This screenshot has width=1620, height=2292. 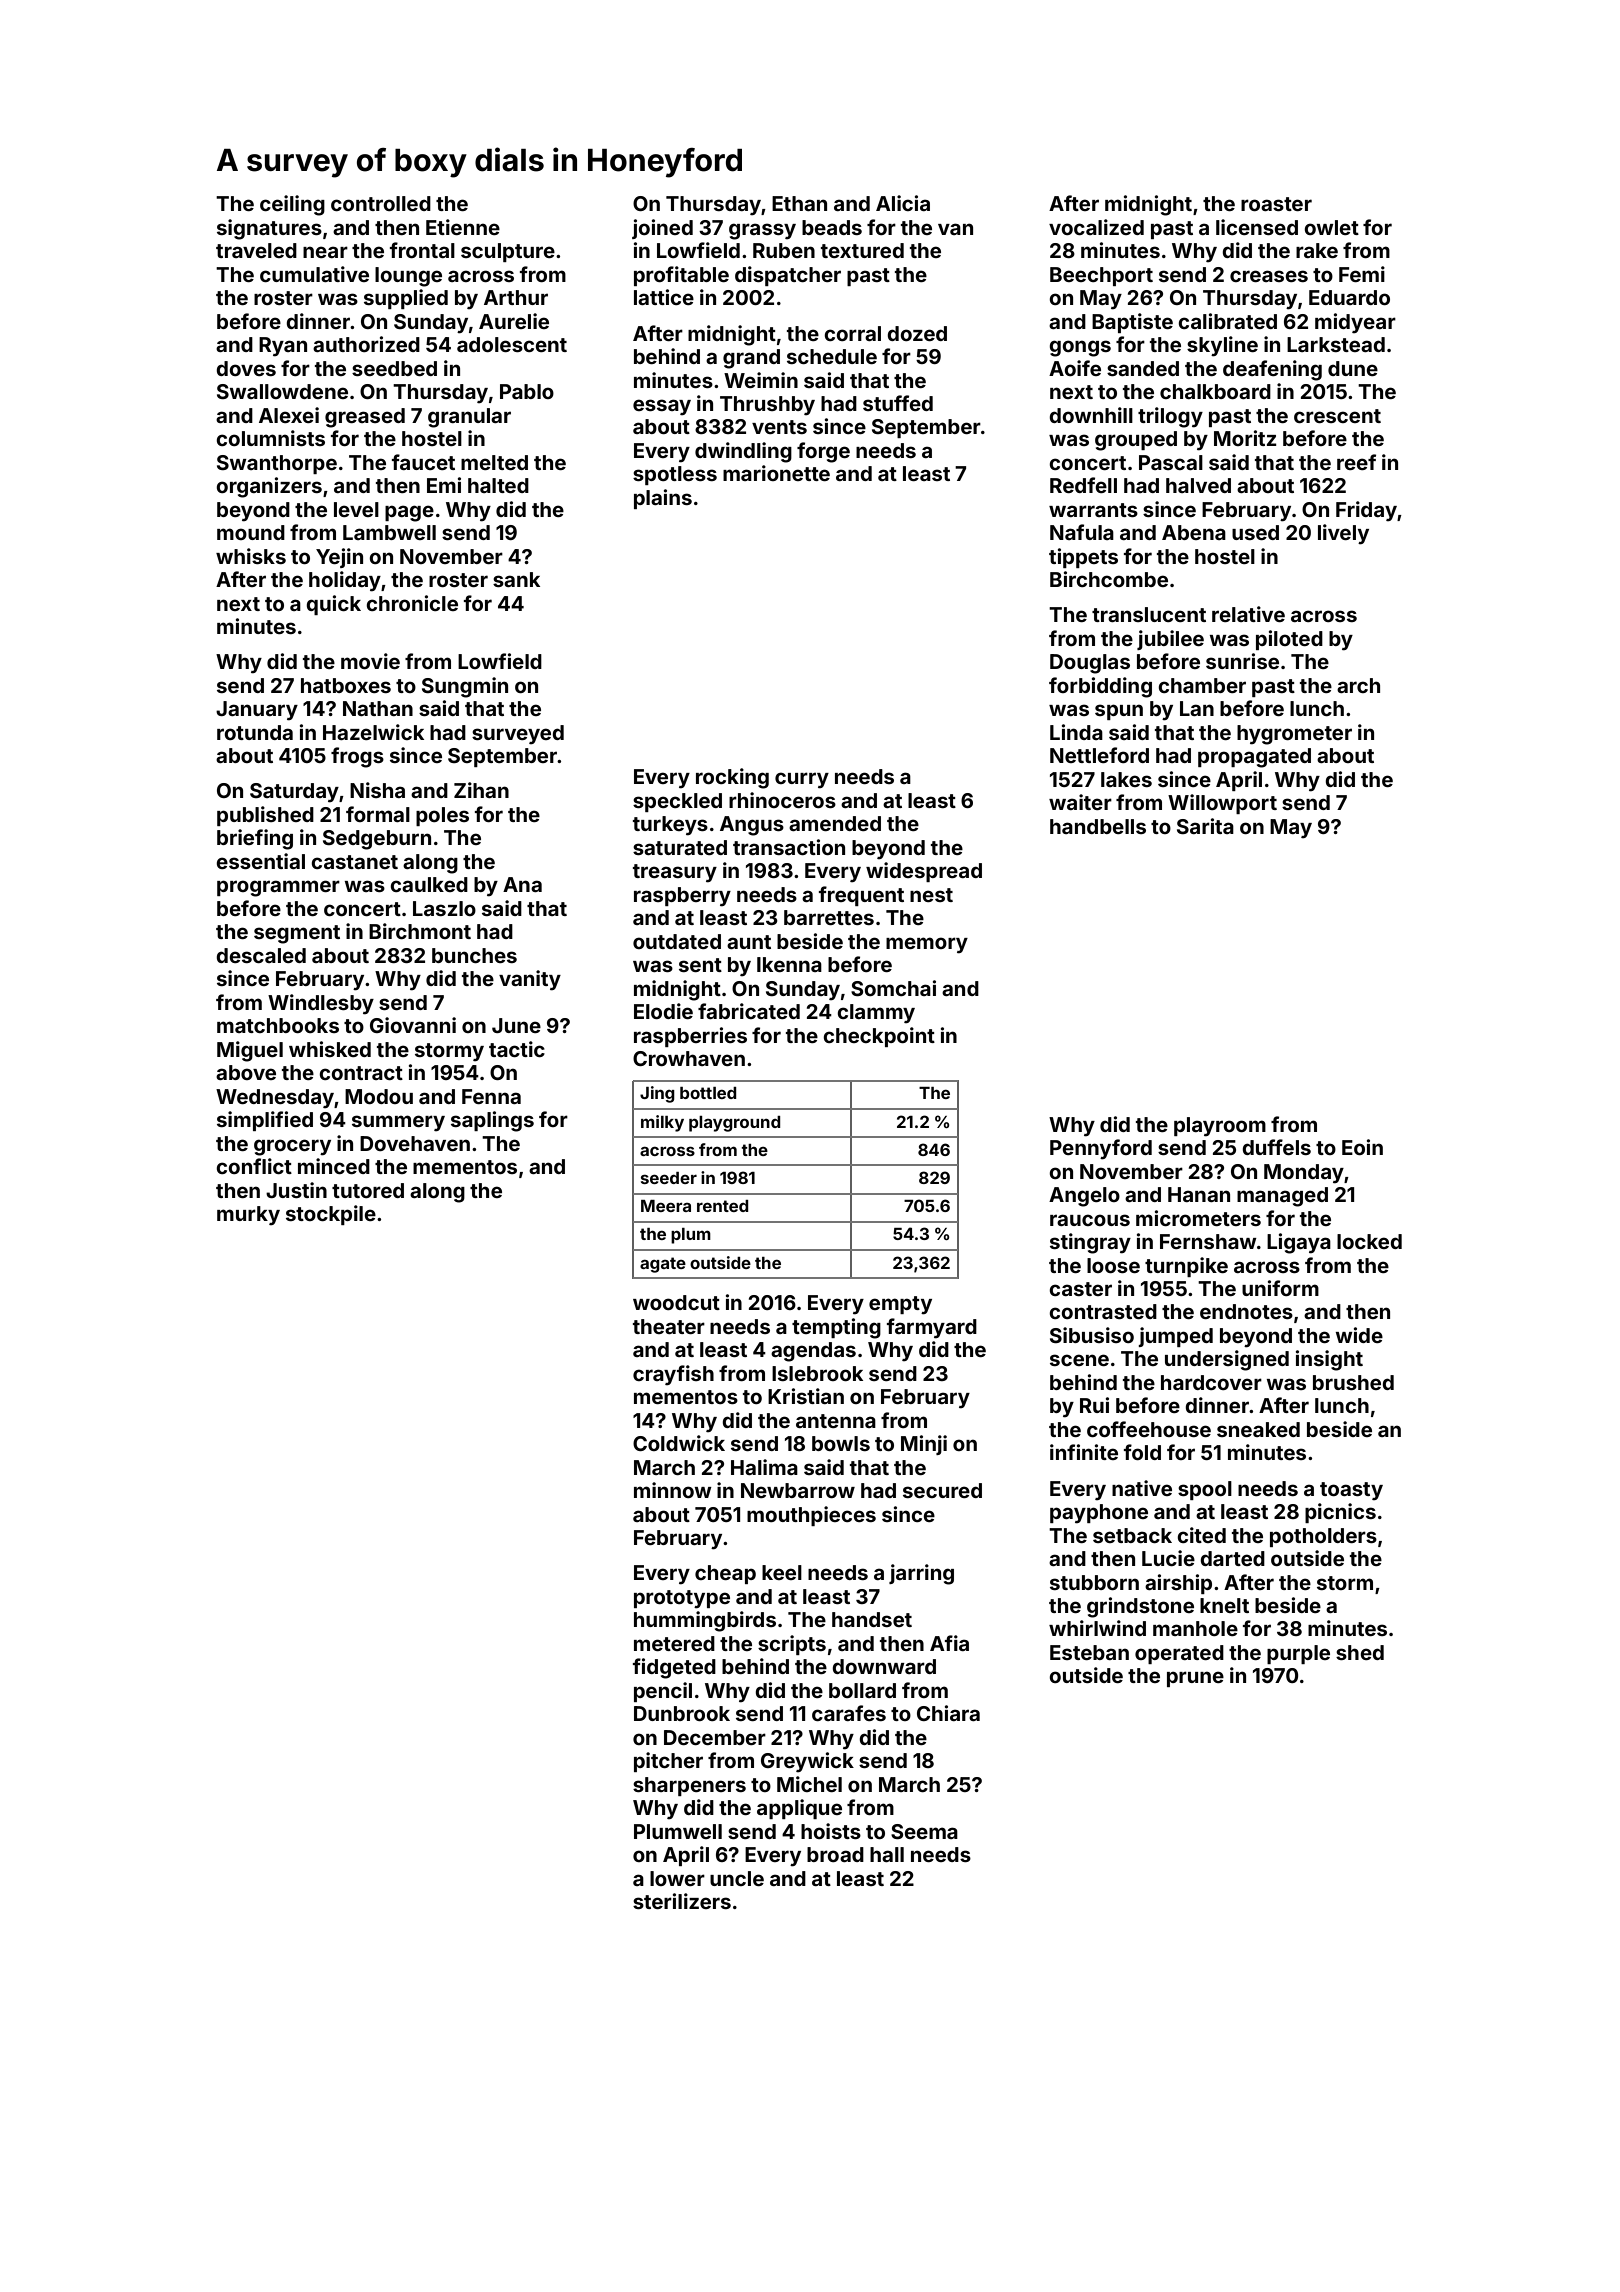 What do you see at coordinates (823, 452) in the screenshot?
I see `forge` at bounding box center [823, 452].
